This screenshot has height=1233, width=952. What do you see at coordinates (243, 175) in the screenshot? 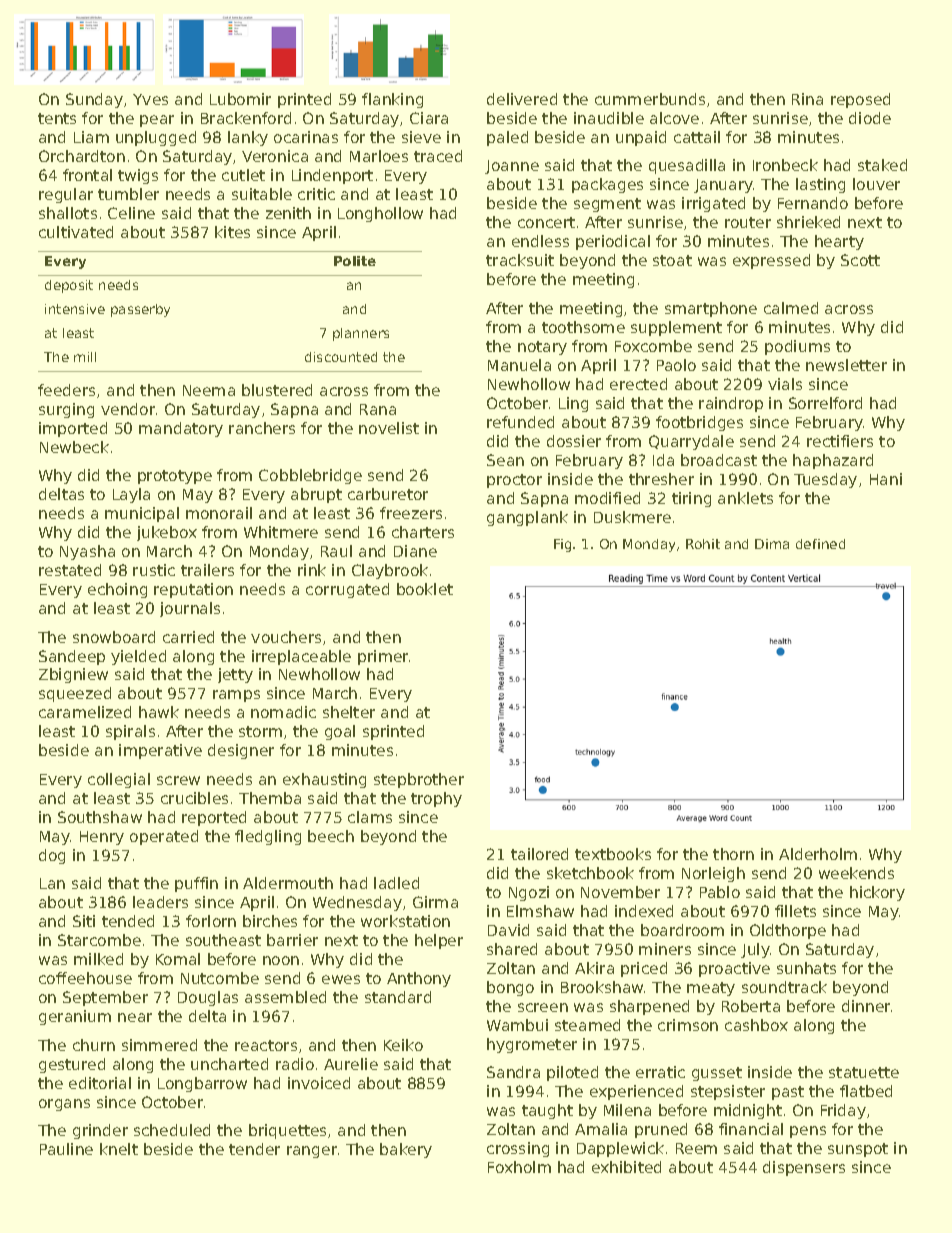
I see `cutlet` at bounding box center [243, 175].
